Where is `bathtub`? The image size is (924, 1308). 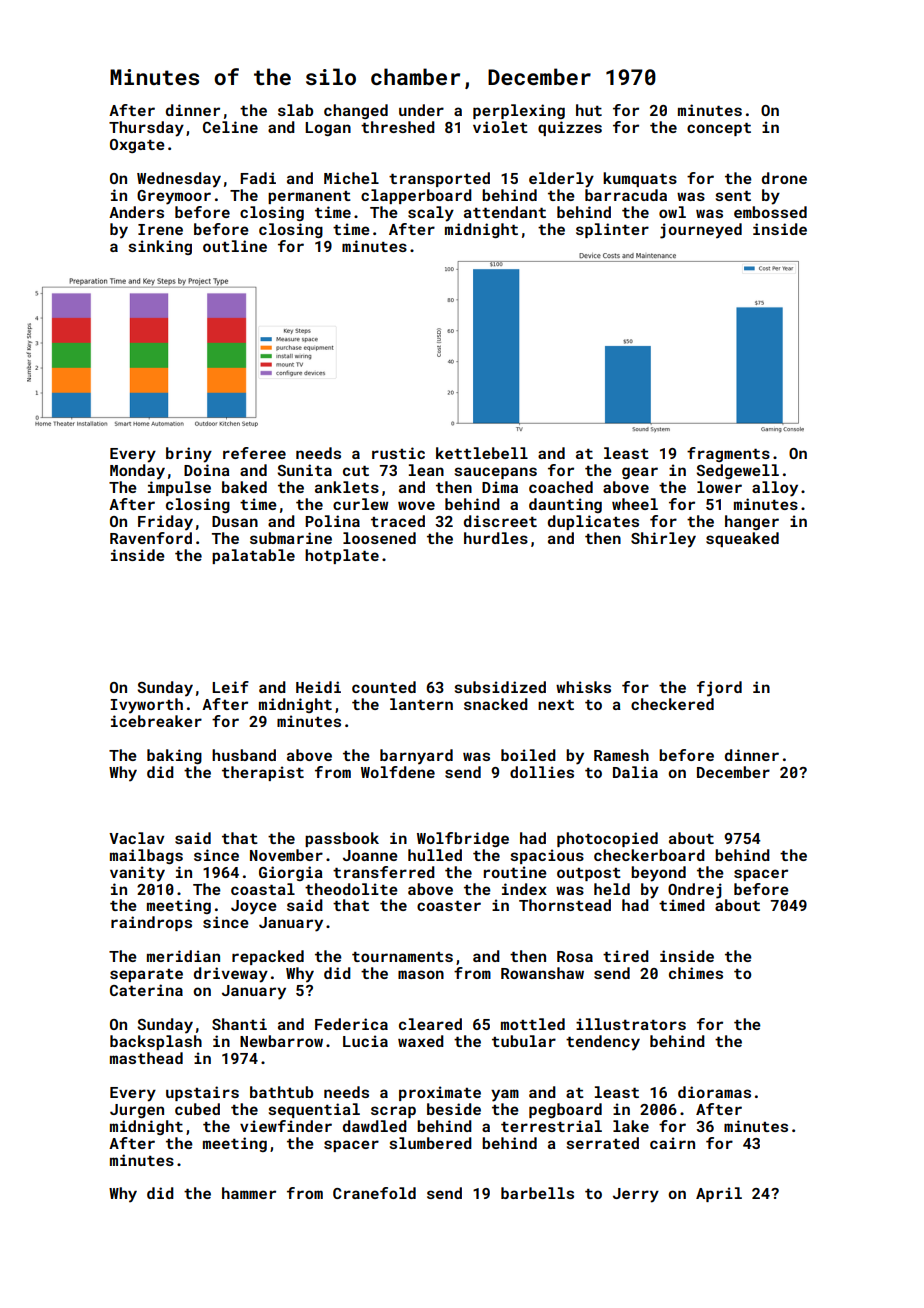 bathtub is located at coordinates (281, 1092).
